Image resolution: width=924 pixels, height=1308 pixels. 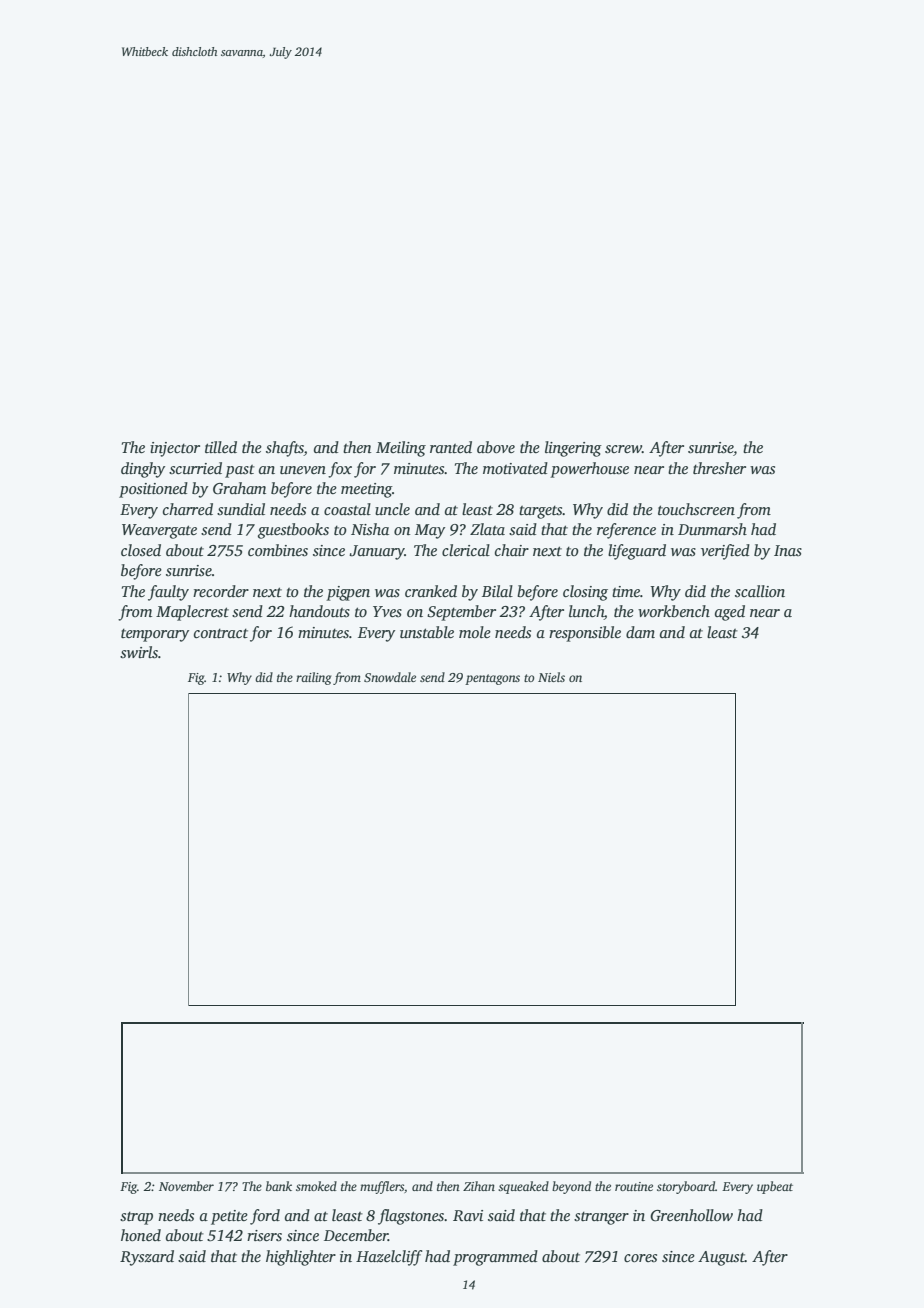 What do you see at coordinates (186, 1186) in the screenshot?
I see `November` at bounding box center [186, 1186].
